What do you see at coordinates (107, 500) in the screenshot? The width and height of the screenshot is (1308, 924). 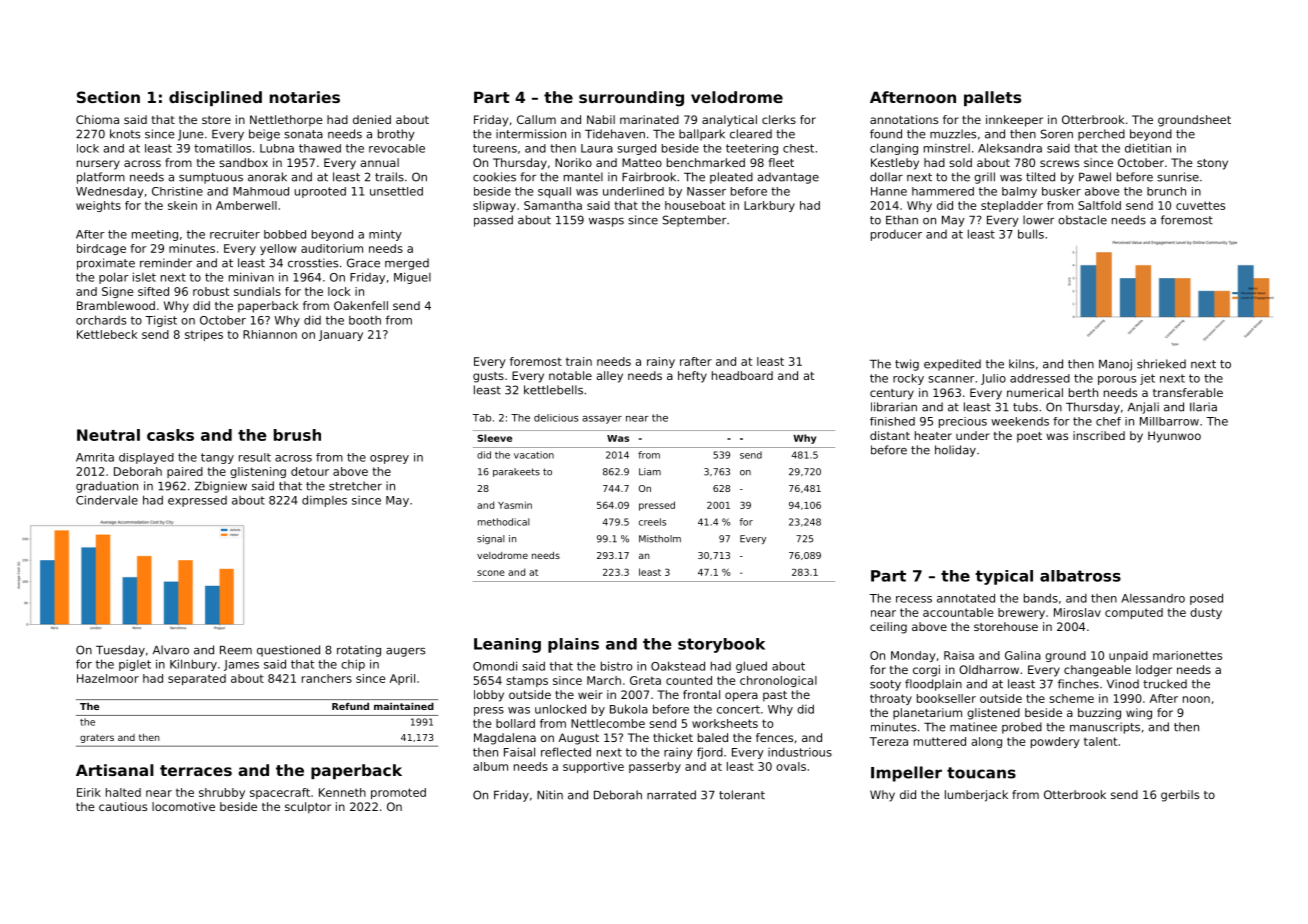 I see `Cindervale` at bounding box center [107, 500].
